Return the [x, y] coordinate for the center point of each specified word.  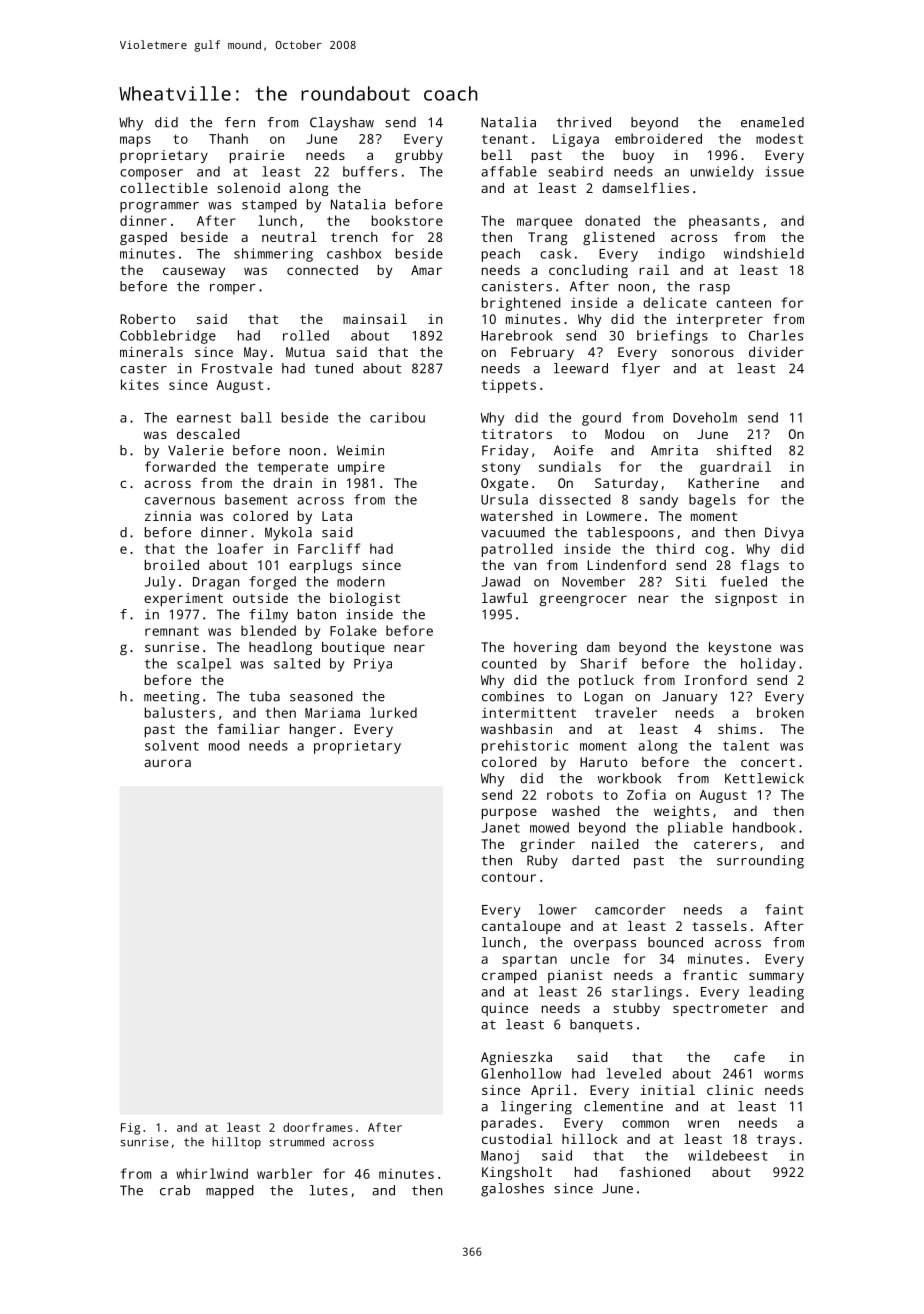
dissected [575, 499]
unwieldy [722, 173]
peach [501, 255]
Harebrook [517, 335]
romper [233, 289]
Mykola [288, 534]
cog [716, 551]
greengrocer [583, 600]
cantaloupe [521, 927]
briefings [672, 337]
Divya [784, 534]
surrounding [760, 862]
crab [175, 1190]
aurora [167, 763]
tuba [264, 696]
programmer [159, 207]
